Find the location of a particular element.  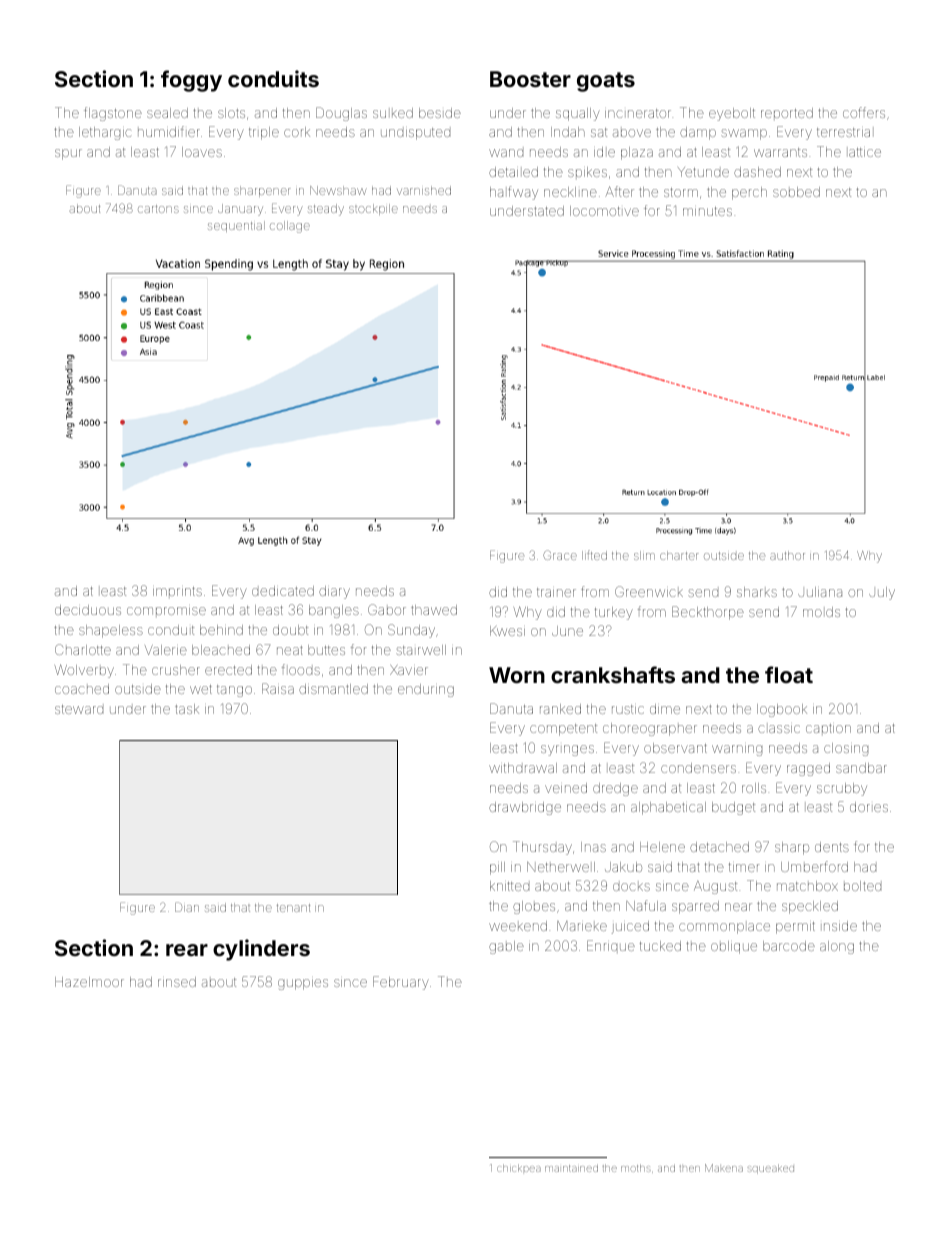

veined is located at coordinates (566, 788).
